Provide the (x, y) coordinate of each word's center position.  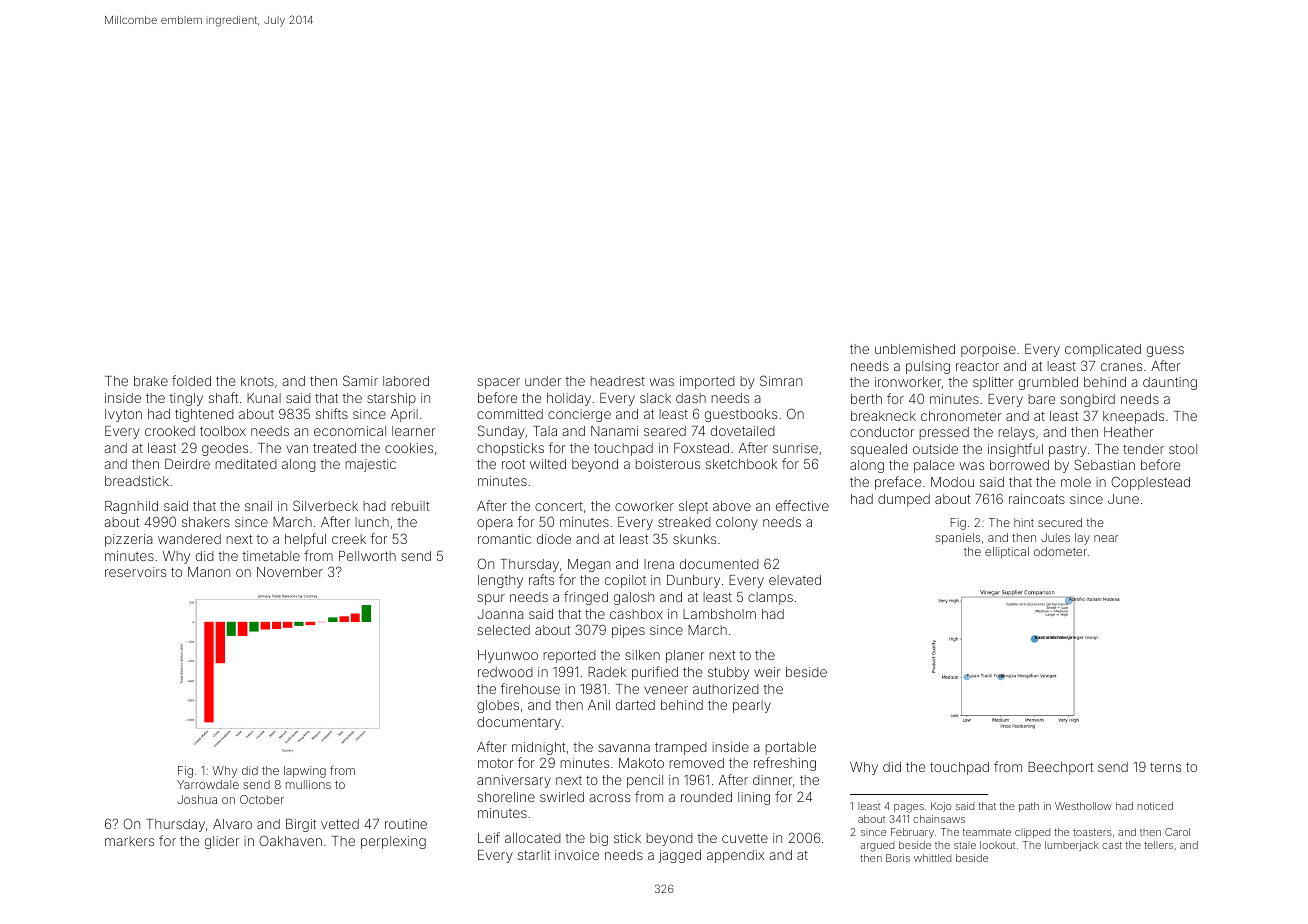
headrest (618, 381)
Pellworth (367, 556)
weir (767, 672)
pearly (752, 706)
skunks (694, 539)
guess (1165, 351)
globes (498, 706)
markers (129, 841)
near (1106, 538)
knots (257, 381)
